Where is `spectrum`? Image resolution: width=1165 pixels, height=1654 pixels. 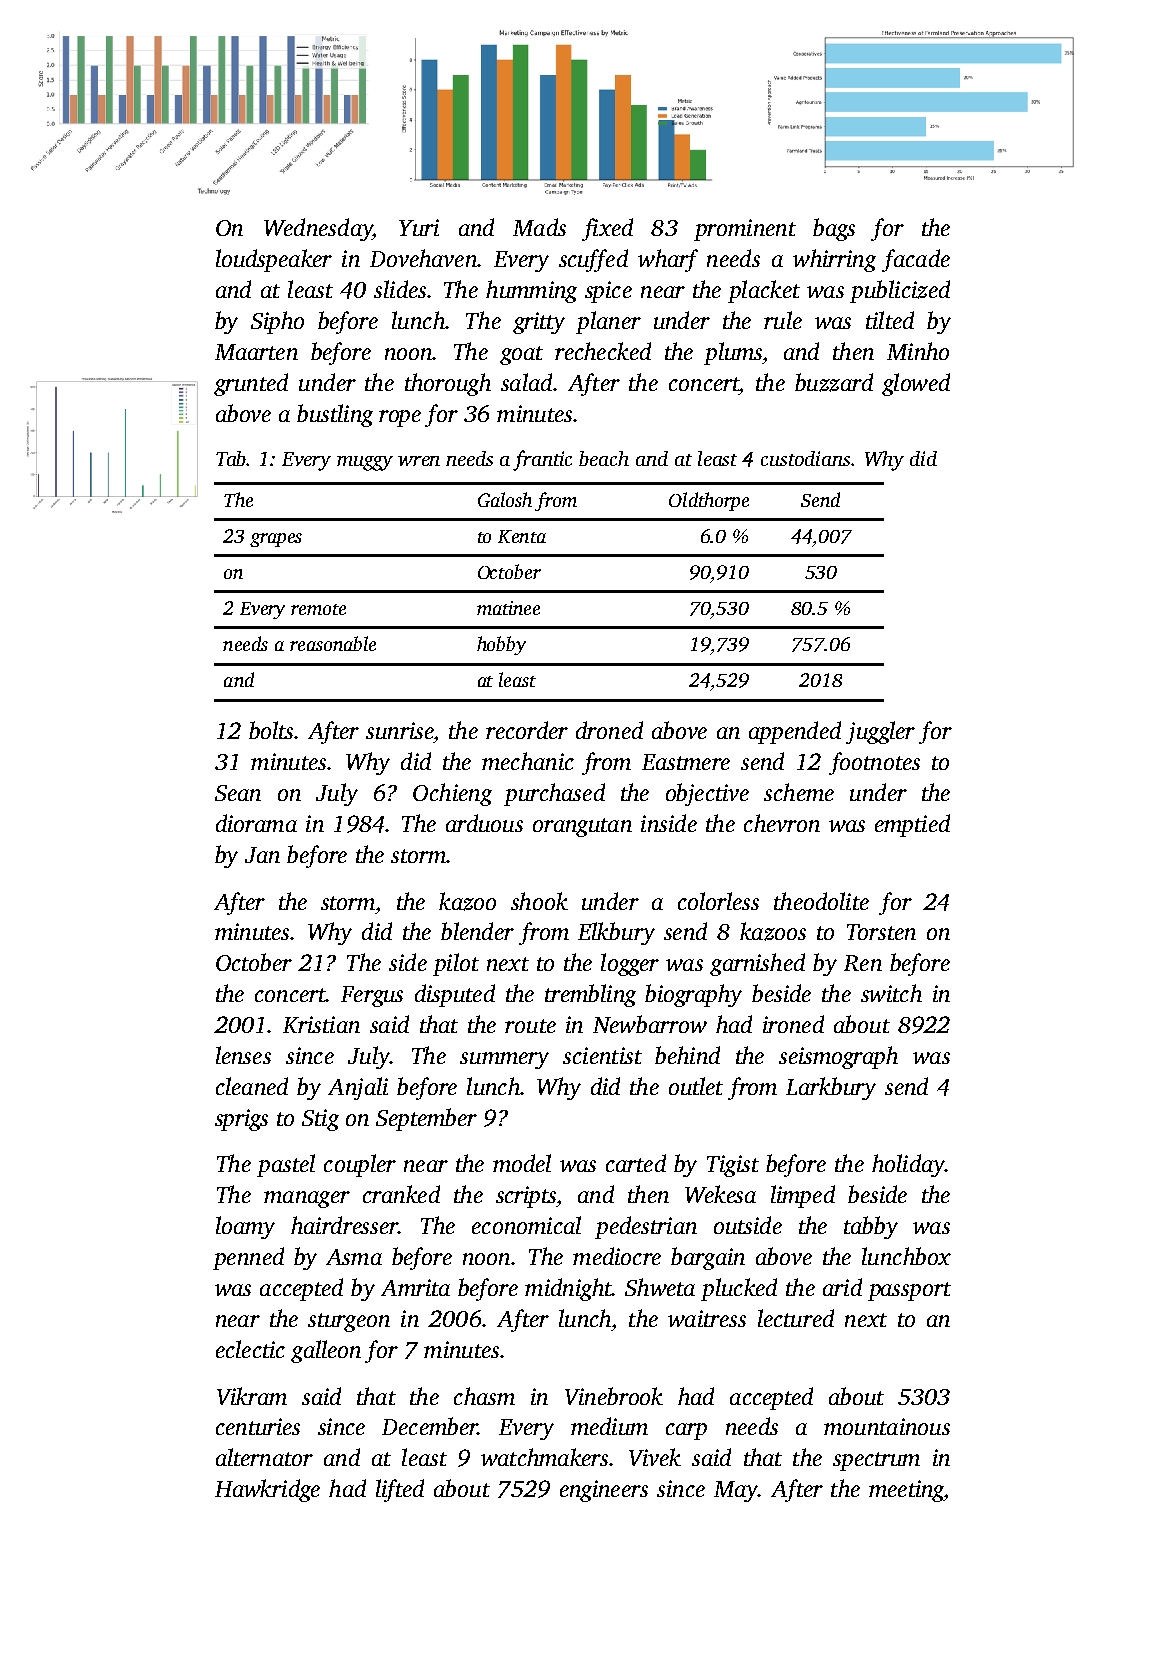 spectrum is located at coordinates (876, 1461).
